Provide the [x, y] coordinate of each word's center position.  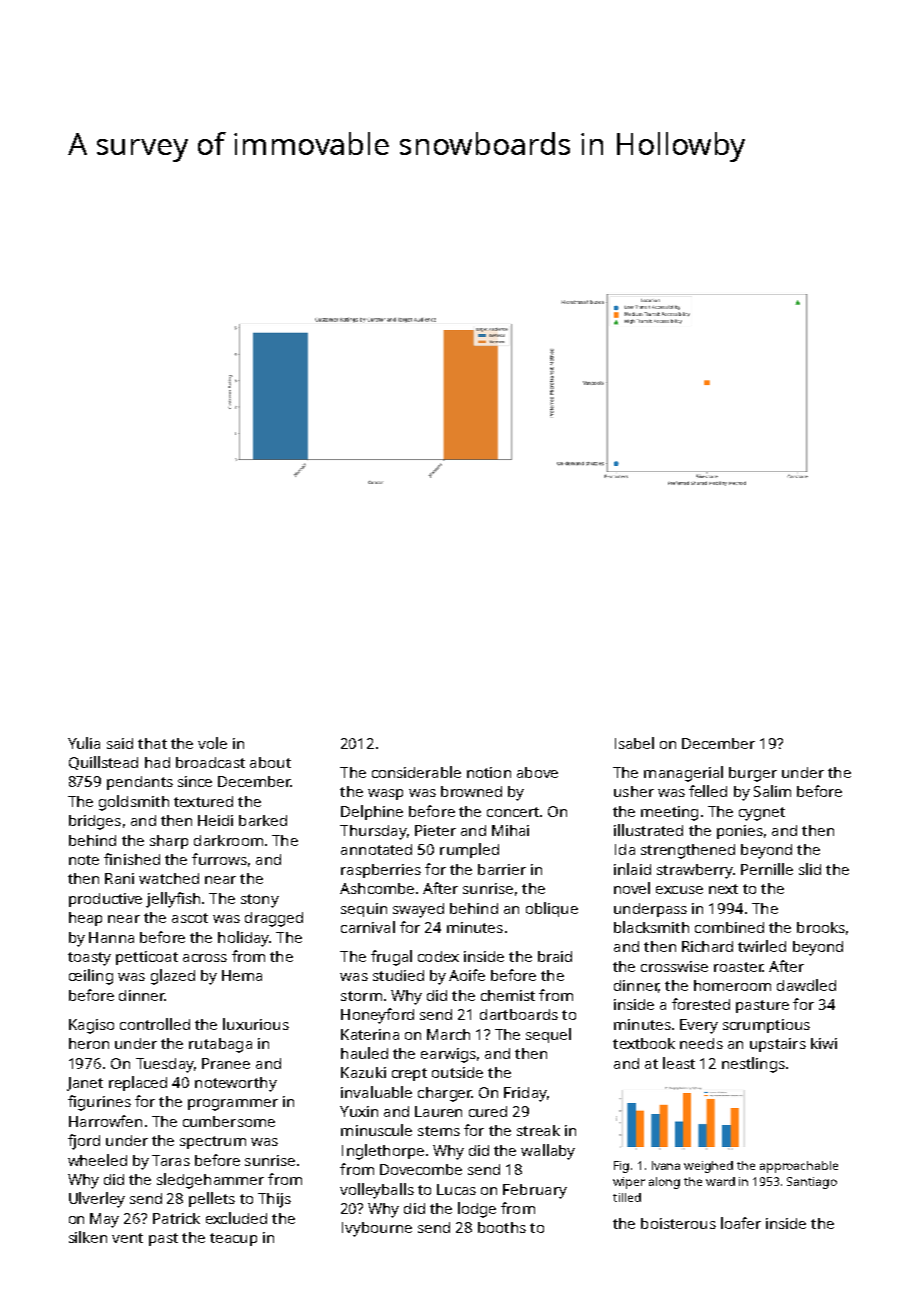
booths [502, 1227]
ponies [740, 832]
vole [212, 743]
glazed [173, 977]
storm [361, 996]
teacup [233, 1239]
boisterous [678, 1223]
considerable [416, 772]
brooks [821, 927]
